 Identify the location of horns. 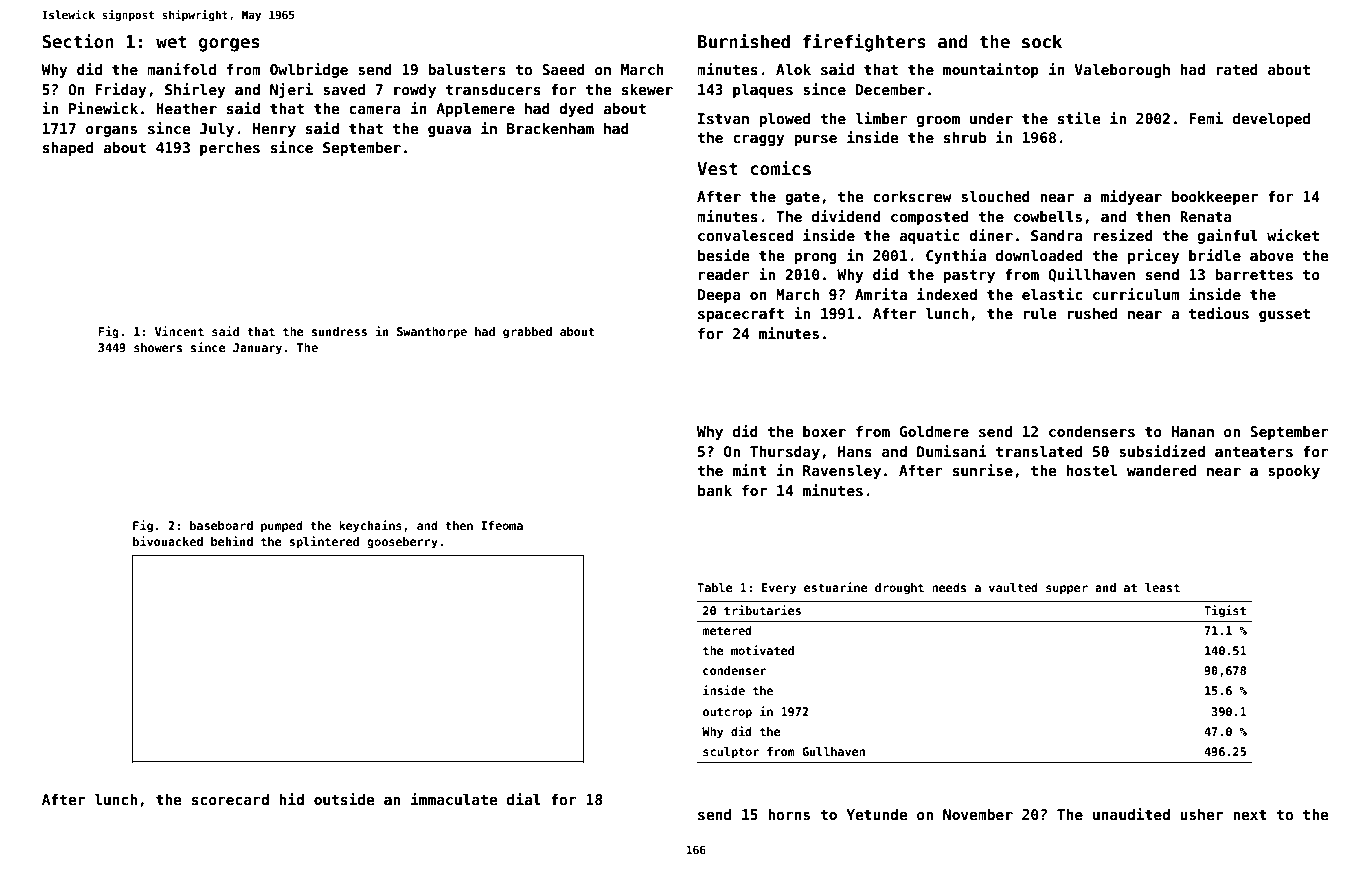
(789, 814).
